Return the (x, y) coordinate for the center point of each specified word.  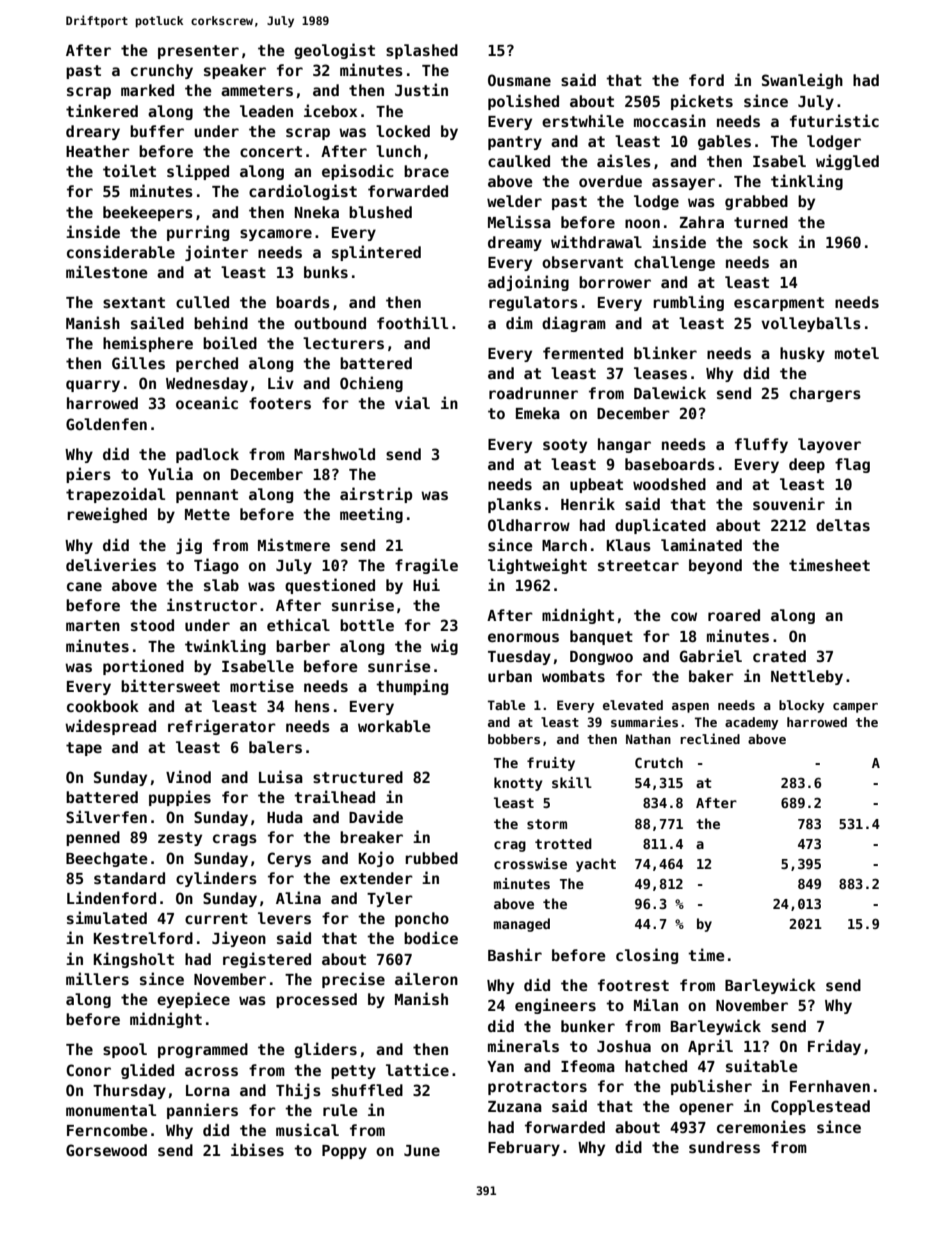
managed (522, 925)
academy (751, 723)
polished (523, 102)
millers (97, 978)
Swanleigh (802, 81)
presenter (198, 52)
